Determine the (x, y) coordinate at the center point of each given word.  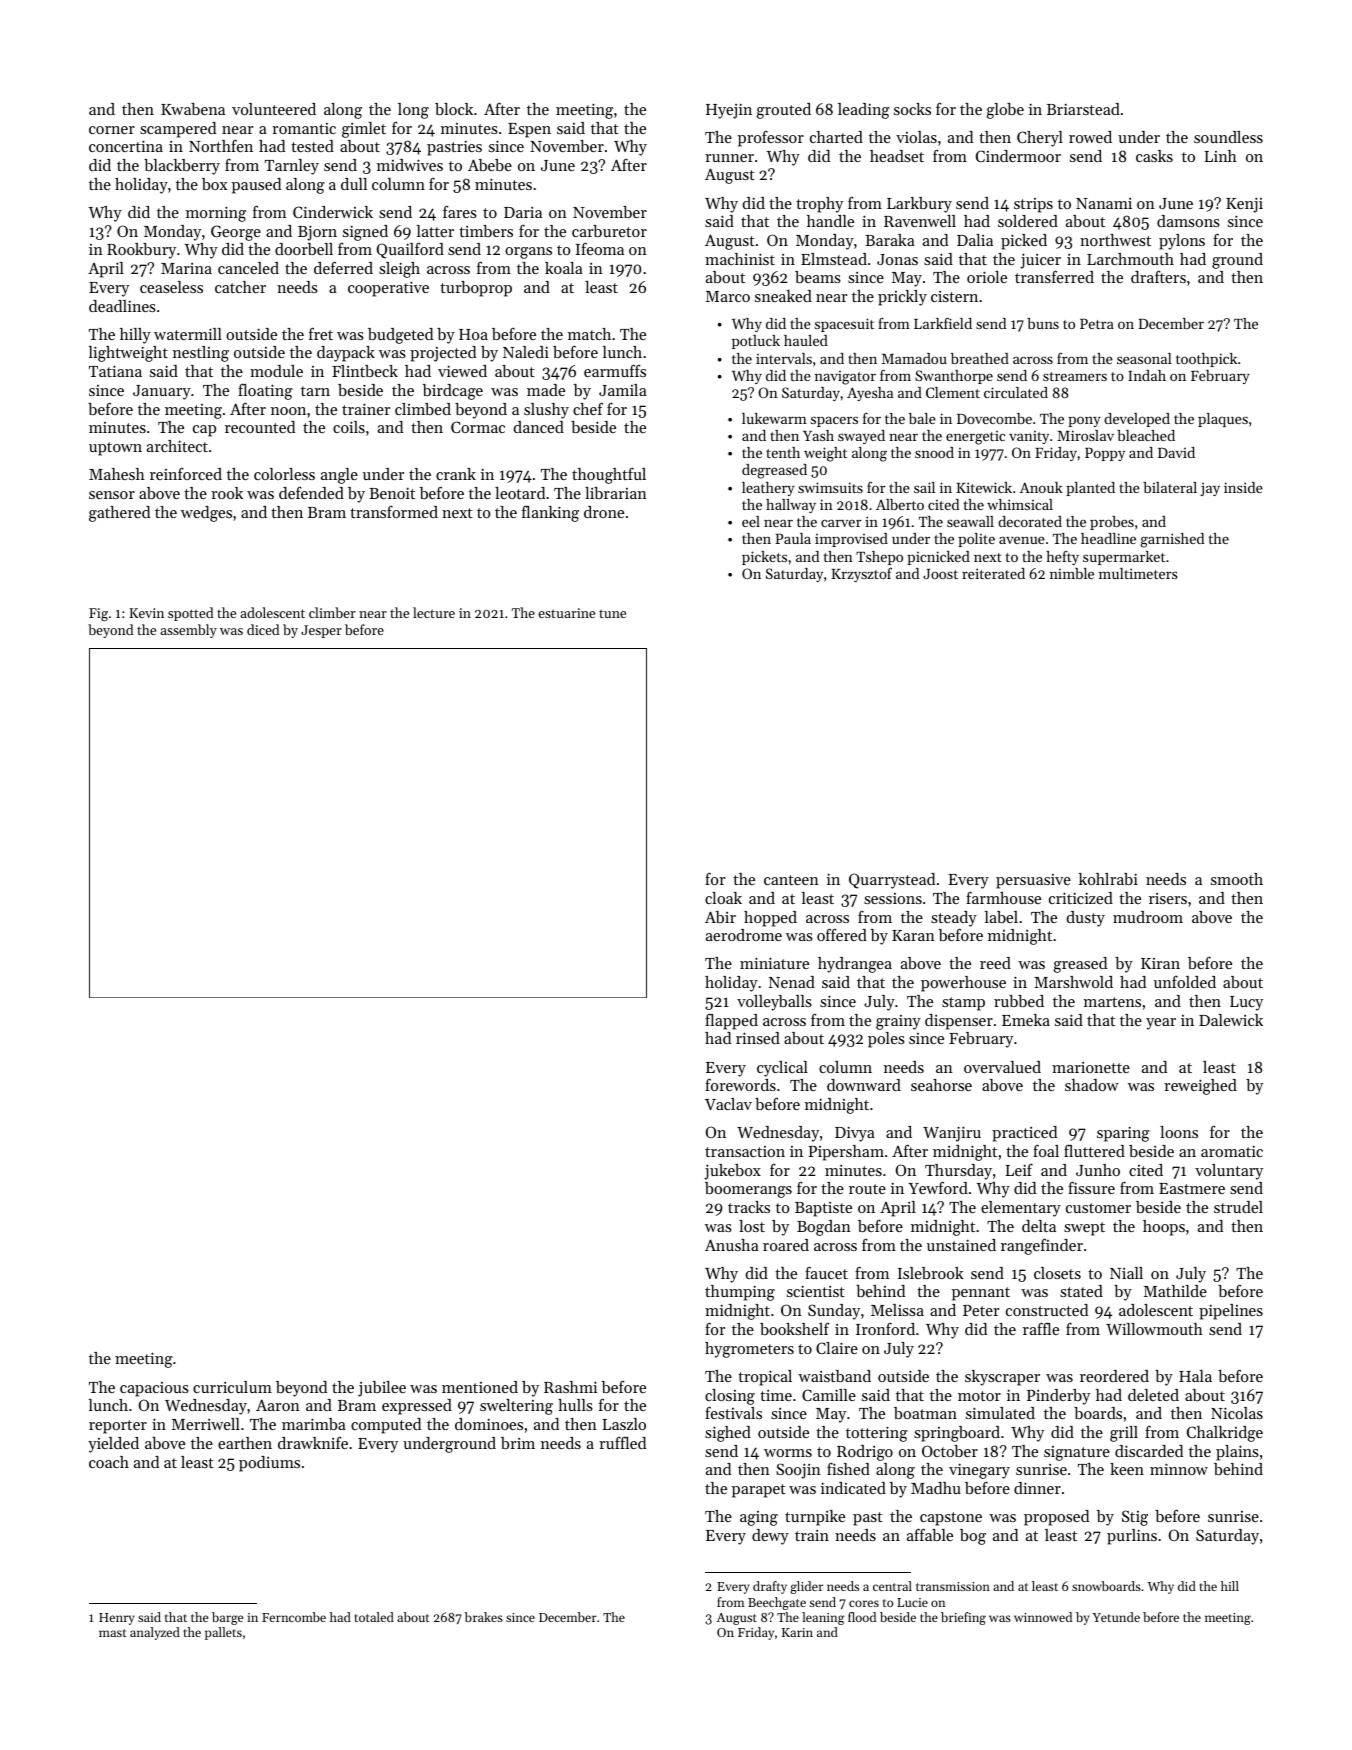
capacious (154, 1389)
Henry (116, 1619)
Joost (940, 574)
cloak (723, 898)
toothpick (1206, 360)
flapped (731, 1021)
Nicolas (1237, 1413)
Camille (829, 1395)
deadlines (122, 306)
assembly (188, 631)
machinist (740, 259)
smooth (1237, 879)
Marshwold (1073, 982)
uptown (115, 449)
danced (538, 427)
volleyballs (774, 1003)
